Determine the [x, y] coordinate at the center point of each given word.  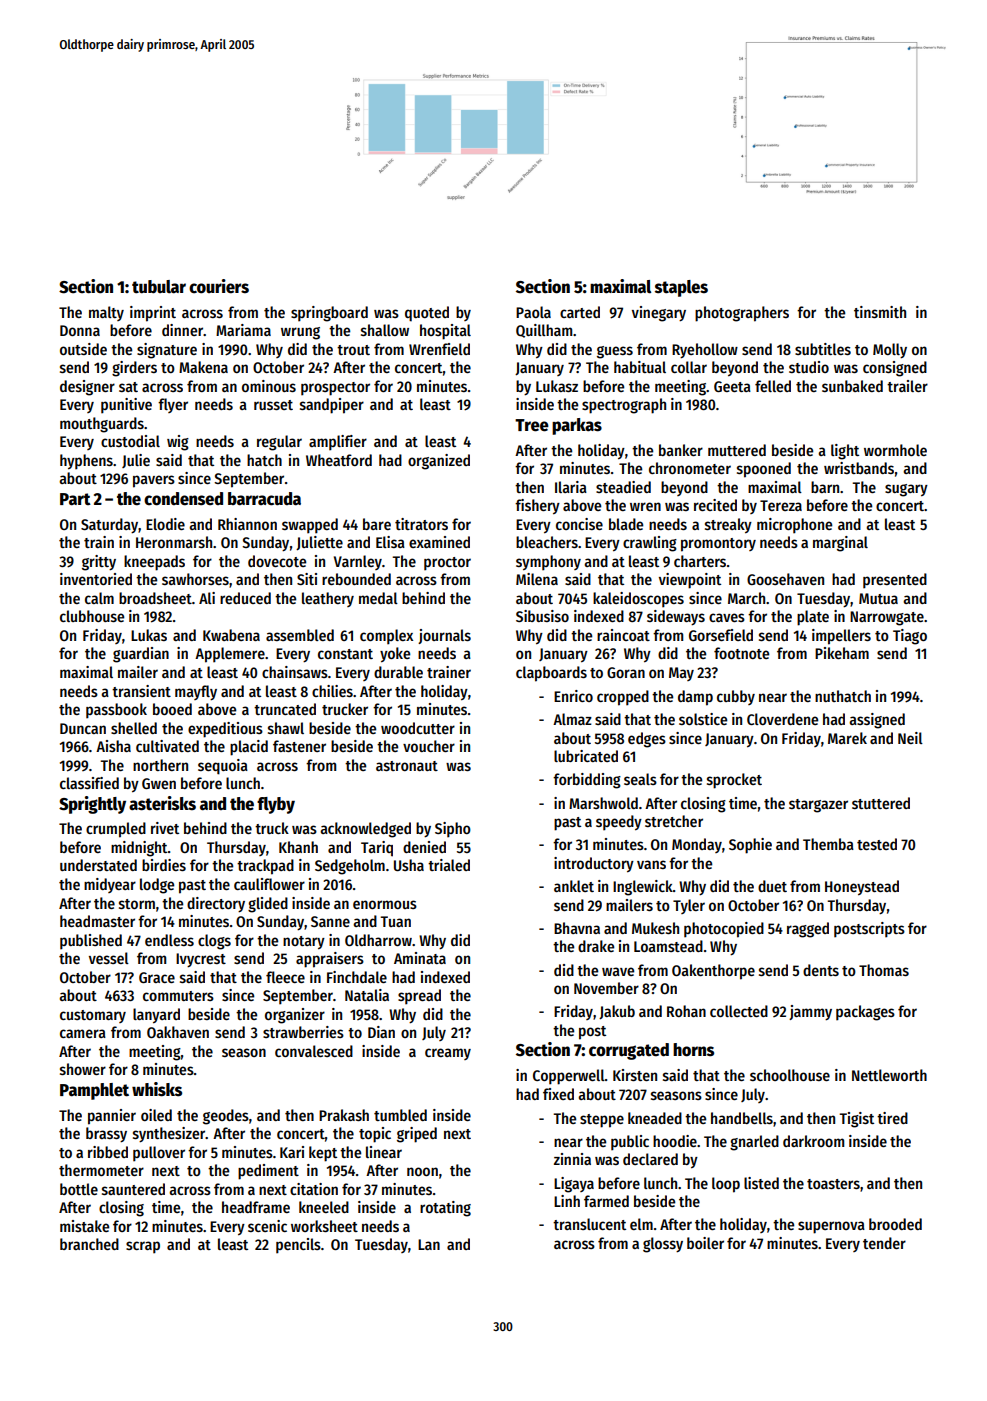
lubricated [586, 756]
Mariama [243, 330]
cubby [736, 697]
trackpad [265, 867]
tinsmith [880, 312]
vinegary [659, 314]
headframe [256, 1207]
